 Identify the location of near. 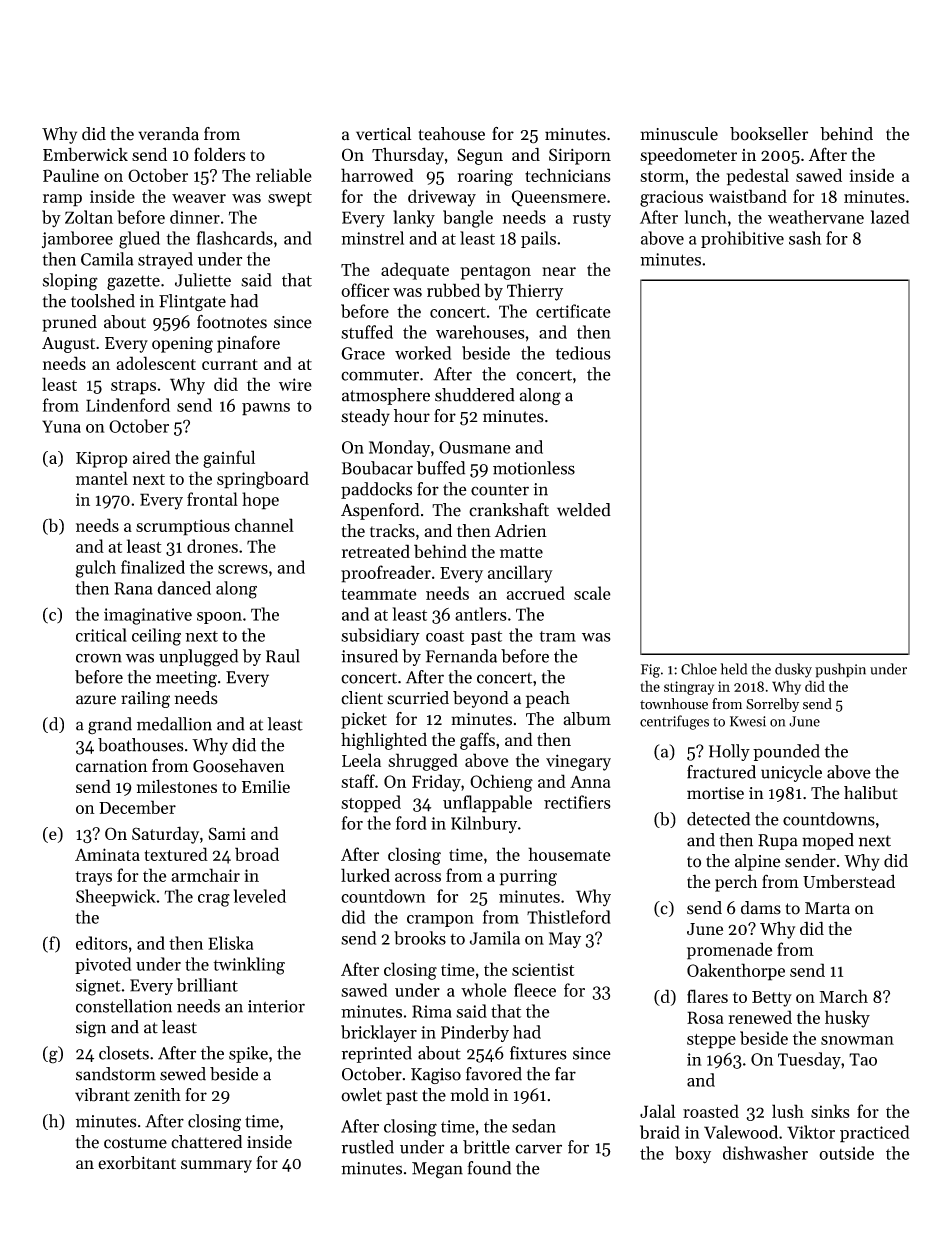
(559, 271).
